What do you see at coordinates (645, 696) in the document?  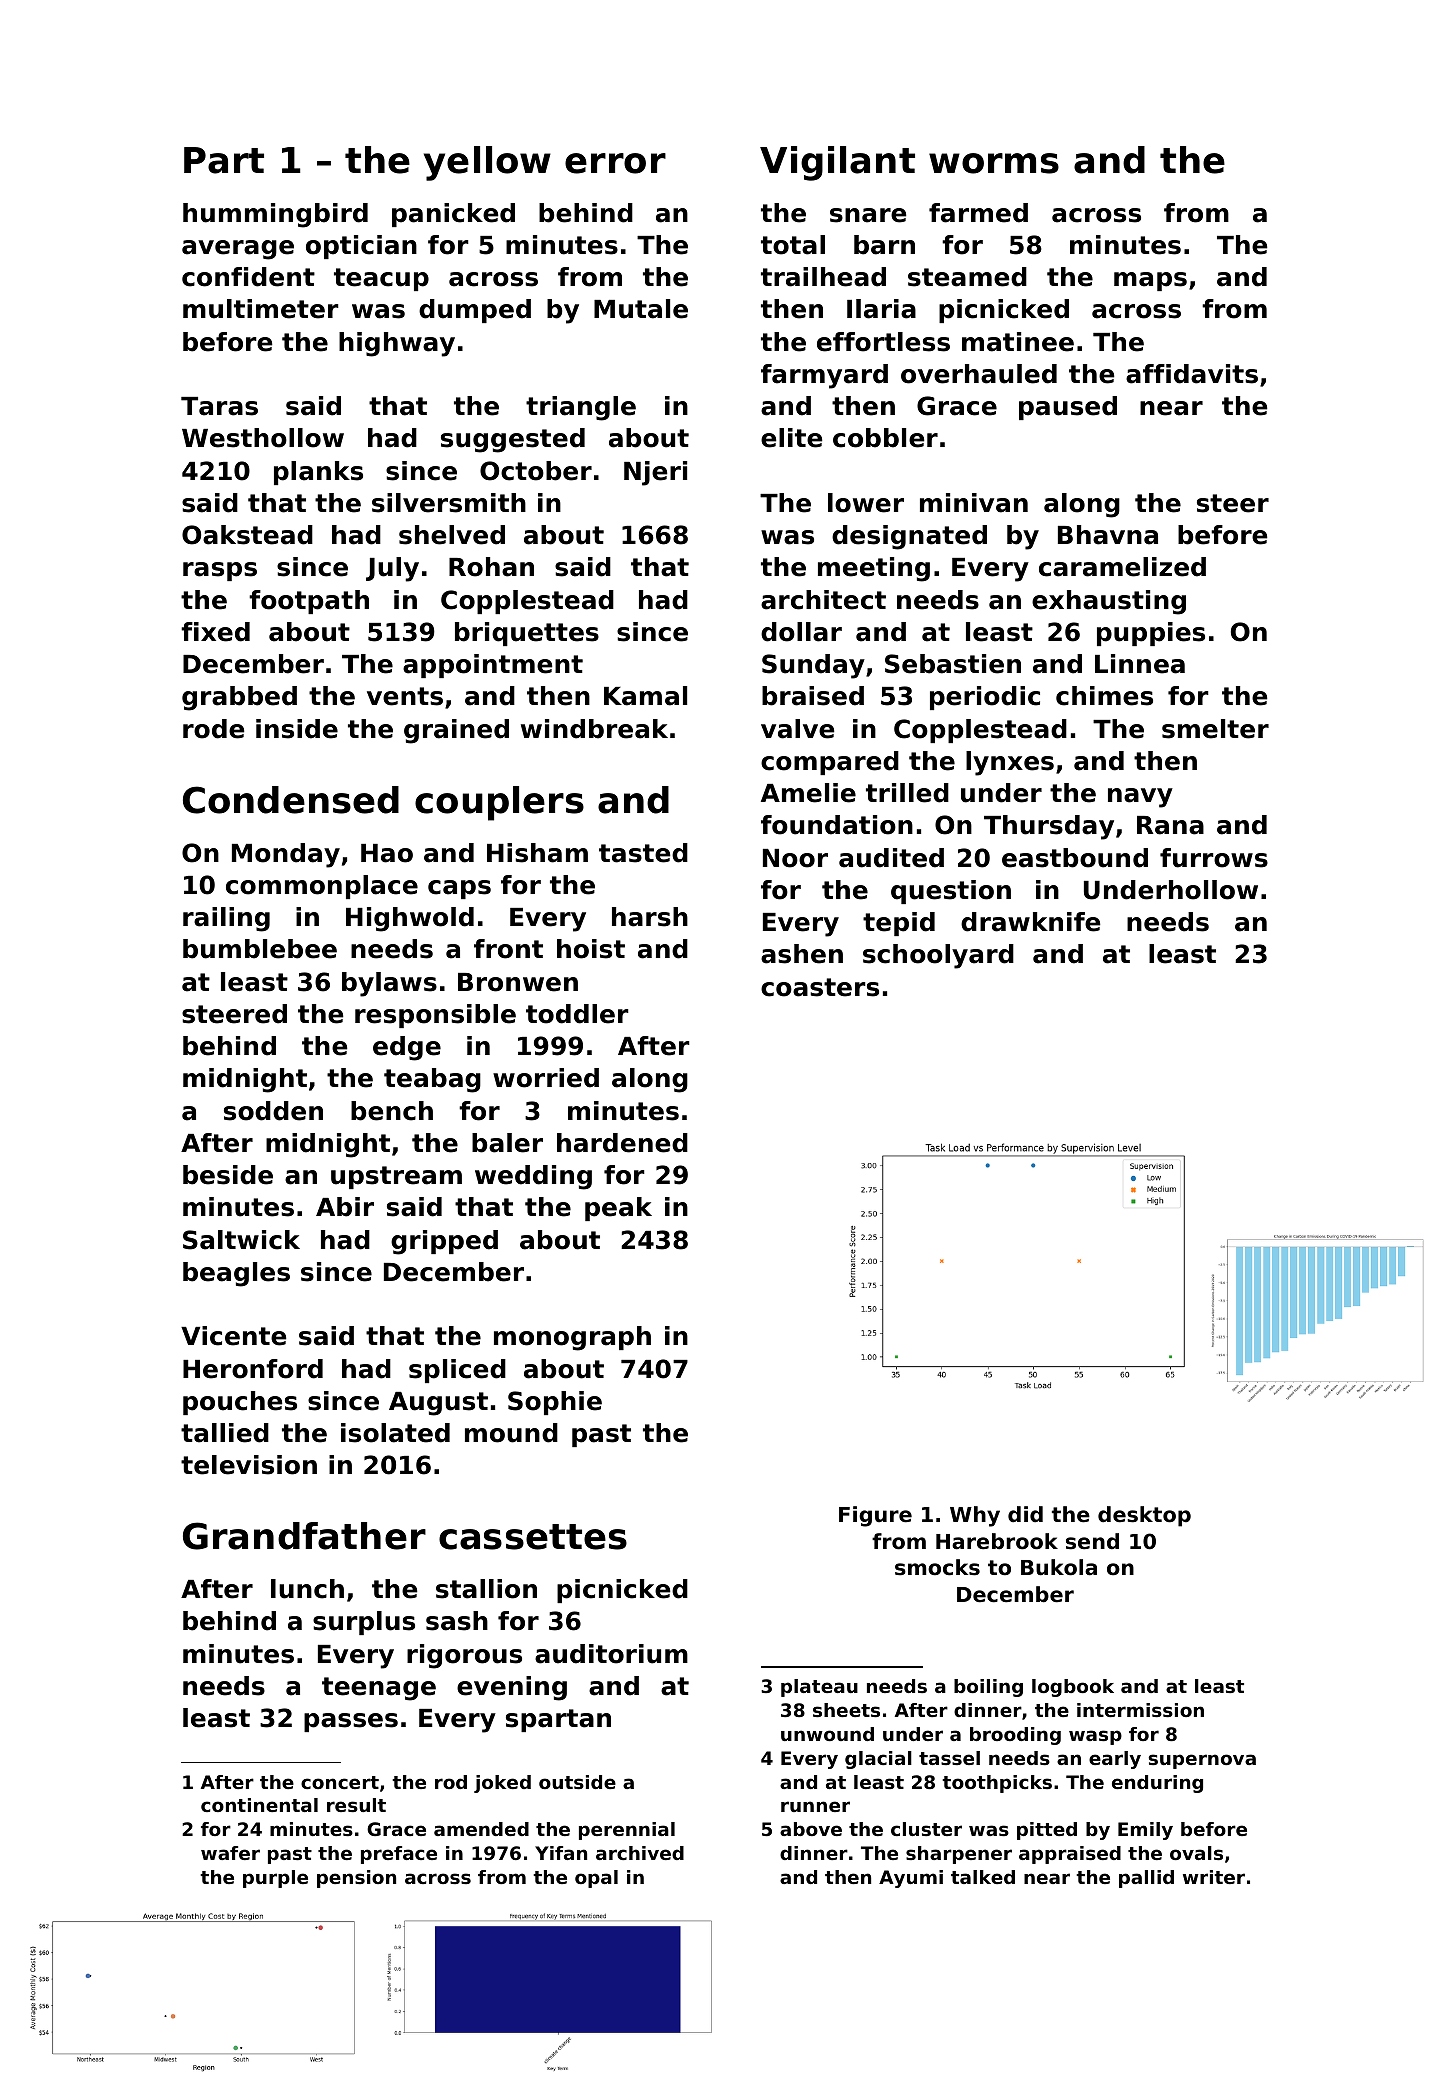 I see `Kamal` at bounding box center [645, 696].
